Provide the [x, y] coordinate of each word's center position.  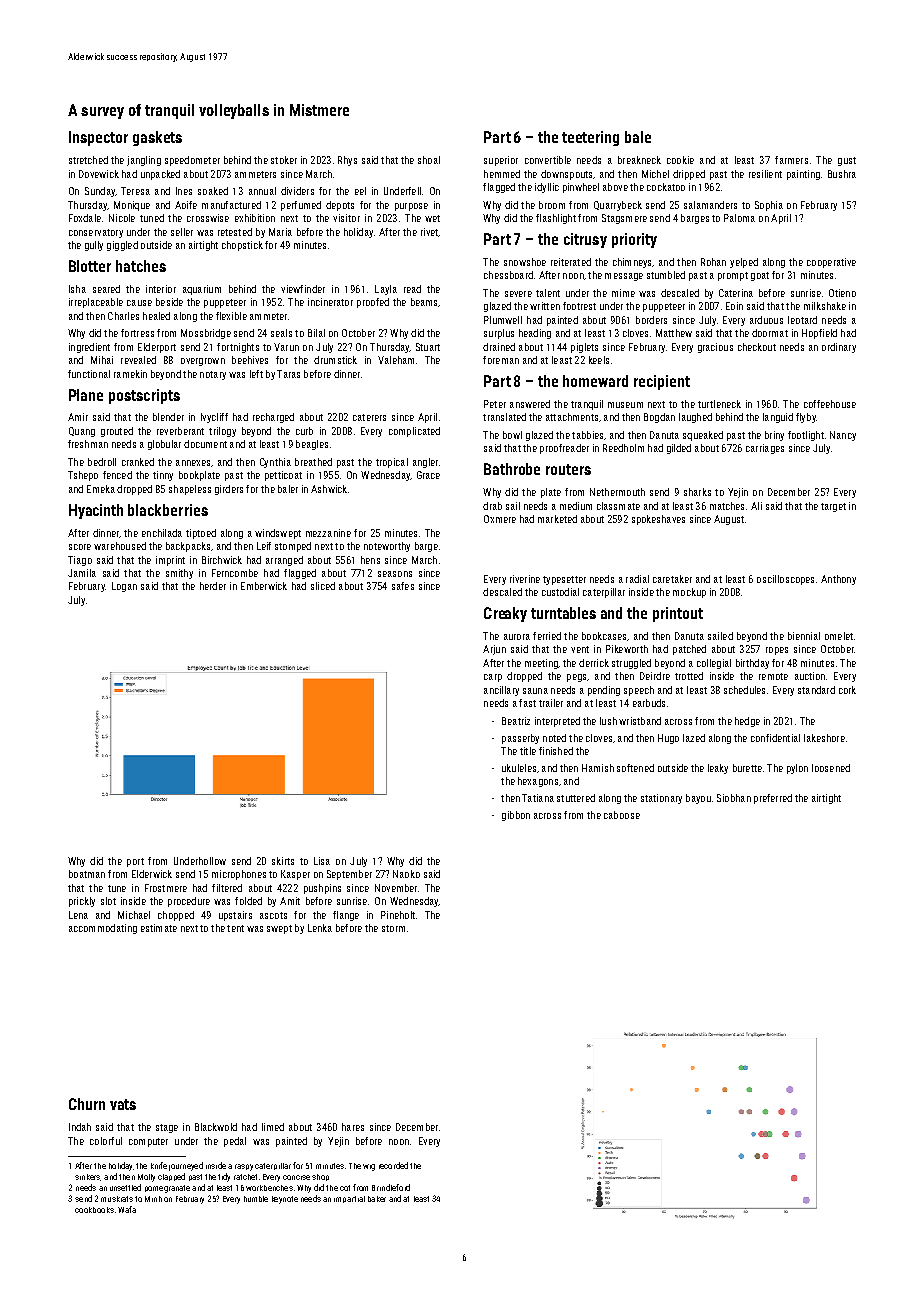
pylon [797, 769]
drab [492, 506]
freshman [88, 444]
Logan [124, 587]
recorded [393, 1165]
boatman [87, 874]
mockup [689, 593]
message [624, 277]
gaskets [157, 138]
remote [773, 676]
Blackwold [216, 1127]
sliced [323, 586]
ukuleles [519, 768]
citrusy [585, 240]
